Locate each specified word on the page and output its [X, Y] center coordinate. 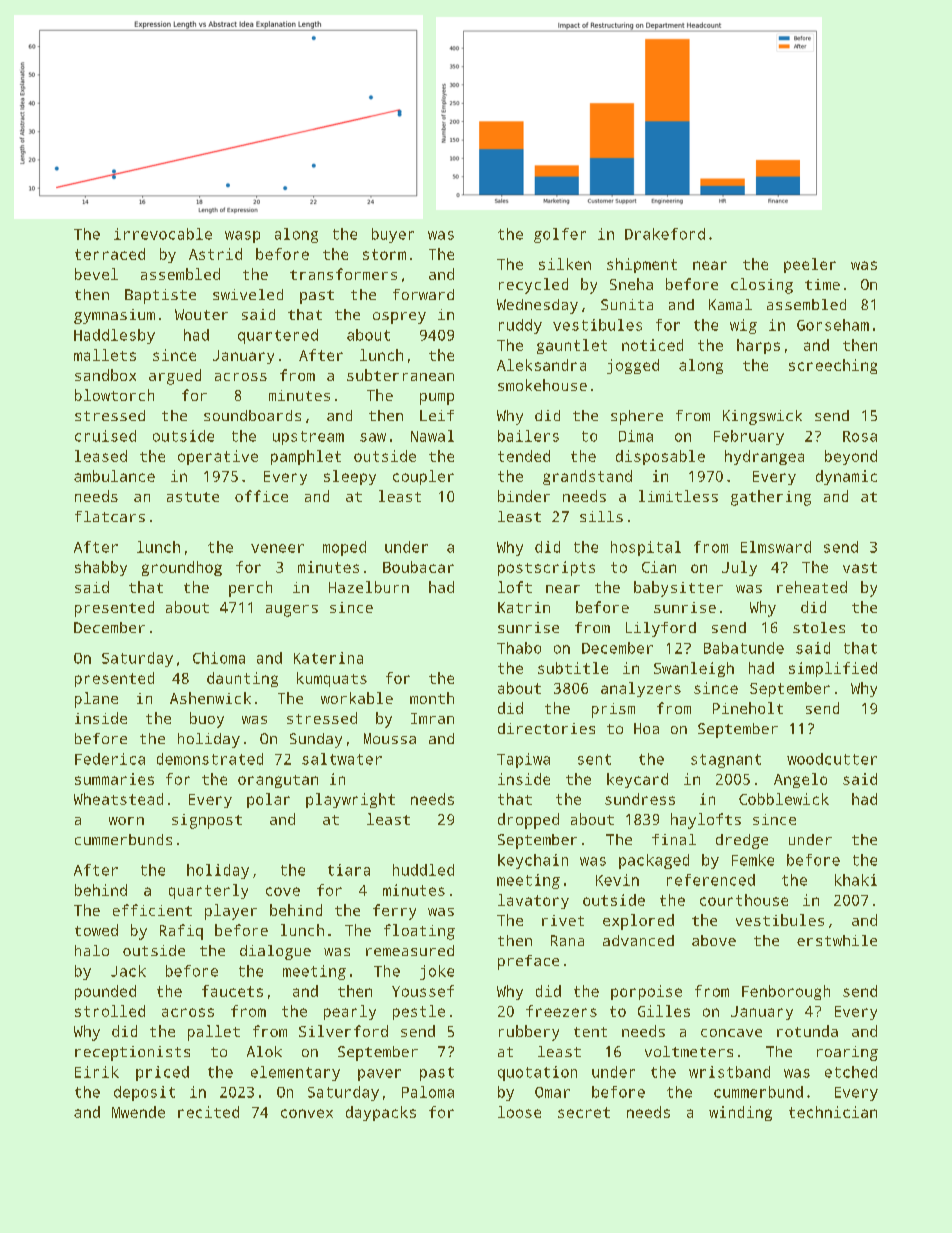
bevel [96, 274]
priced [162, 1073]
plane [96, 700]
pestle [419, 1012]
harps [758, 346]
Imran [432, 718]
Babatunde [744, 648]
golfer [560, 235]
